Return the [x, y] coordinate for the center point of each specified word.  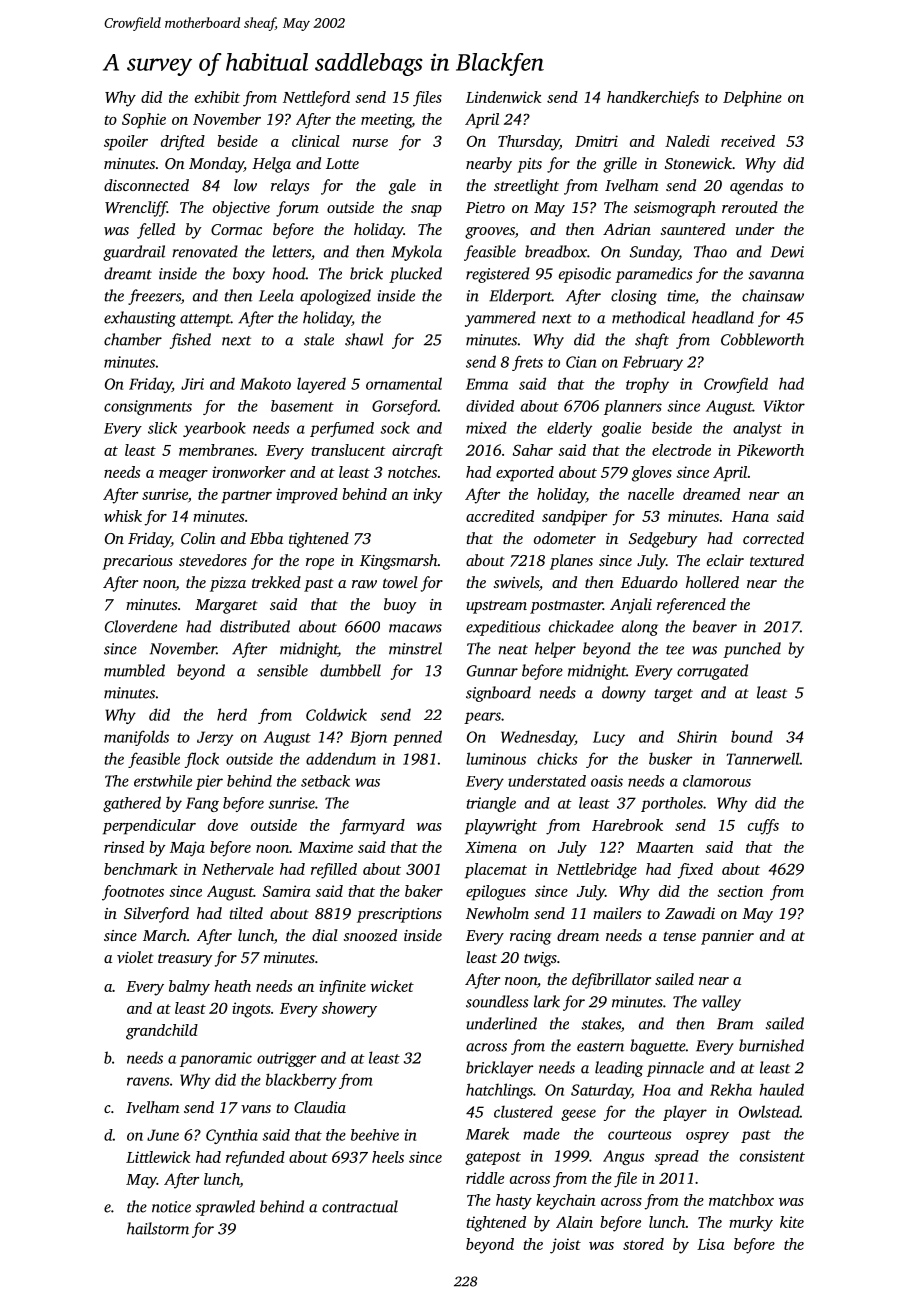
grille [620, 165]
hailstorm [158, 1228]
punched [752, 650]
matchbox [741, 1200]
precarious [137, 562]
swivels [516, 582]
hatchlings [499, 1091]
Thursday [529, 143]
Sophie [144, 121]
